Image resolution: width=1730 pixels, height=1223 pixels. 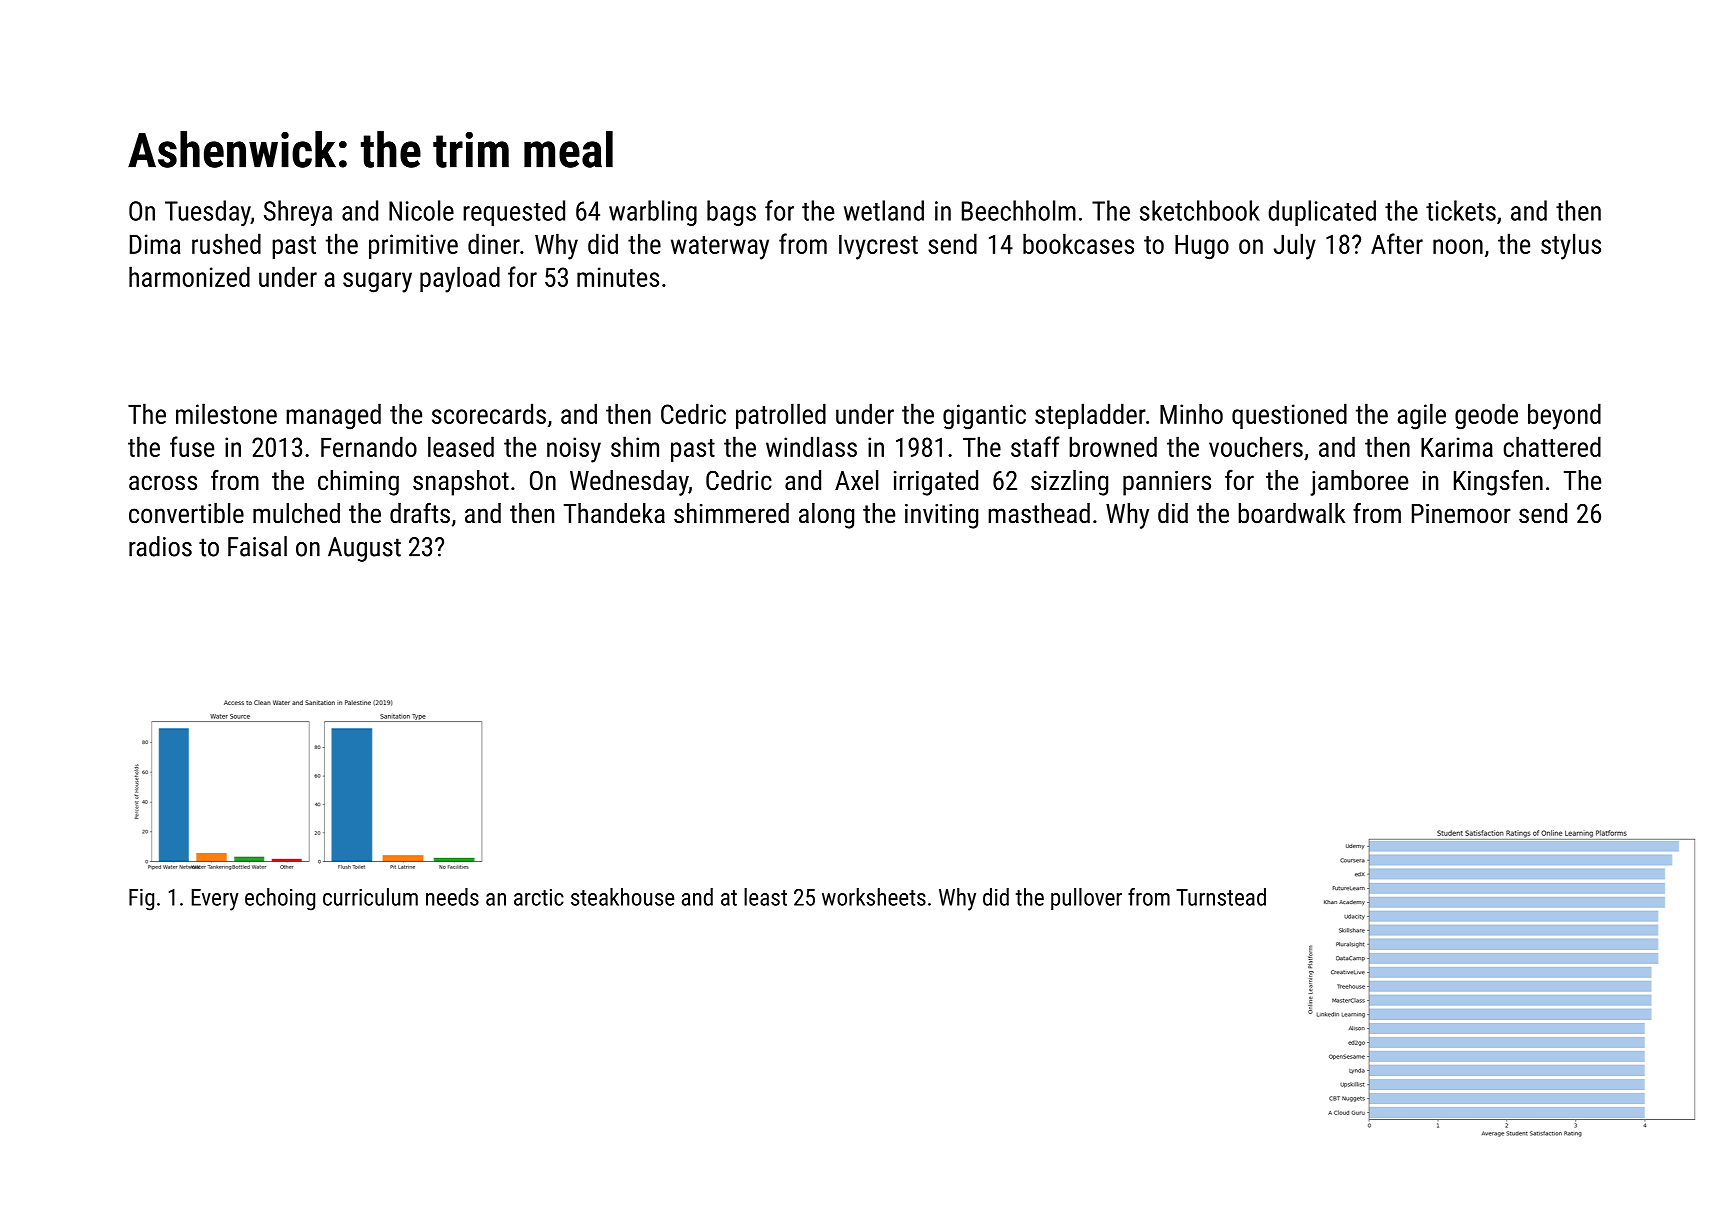 What do you see at coordinates (1461, 210) in the document?
I see `tickets` at bounding box center [1461, 210].
